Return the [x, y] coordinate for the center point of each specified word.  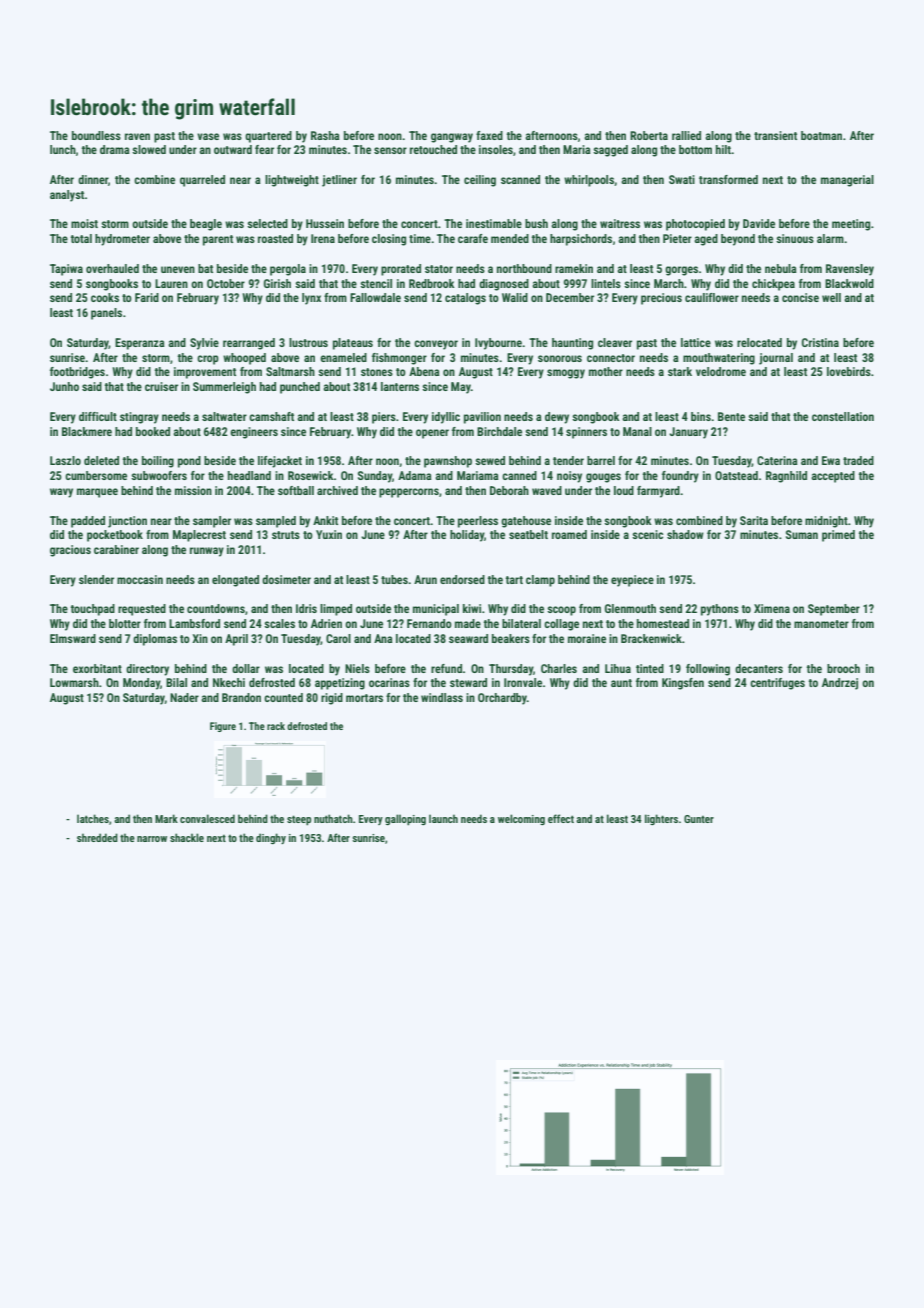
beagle [206, 225]
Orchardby [502, 699]
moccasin [140, 579]
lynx [311, 299]
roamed [569, 534]
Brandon [241, 697]
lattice [696, 342]
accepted [833, 477]
